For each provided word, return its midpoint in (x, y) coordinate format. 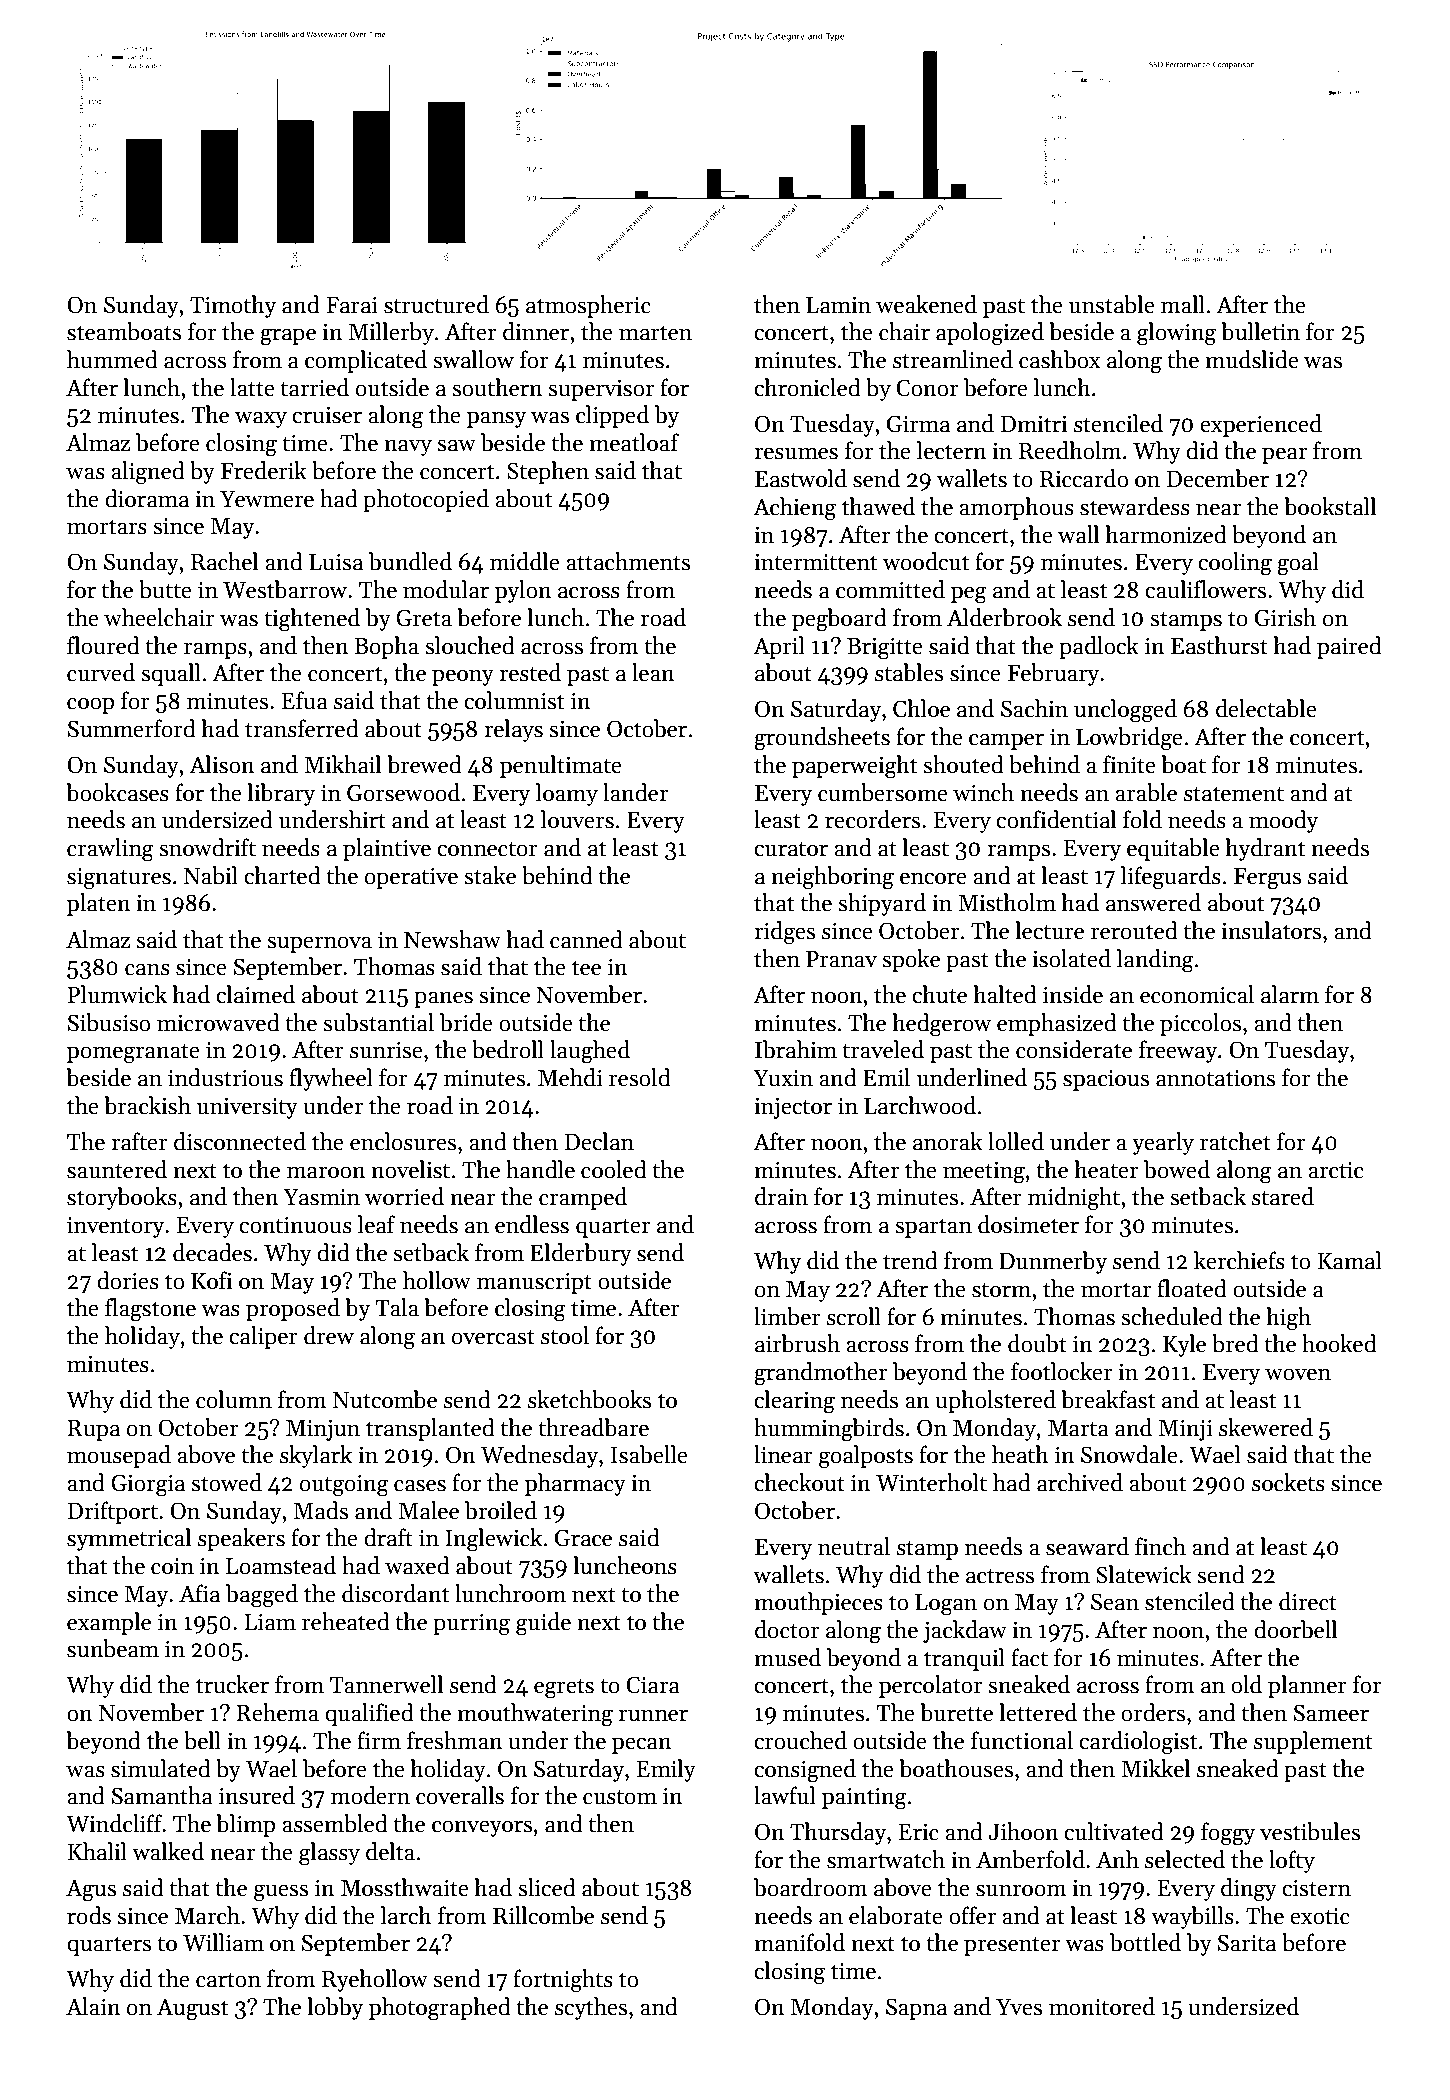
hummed (112, 359)
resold (640, 1077)
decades (212, 1252)
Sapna (916, 2009)
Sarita (1247, 1943)
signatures (119, 878)
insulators (1271, 930)
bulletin (1260, 331)
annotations (1215, 1078)
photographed (440, 2009)
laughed (590, 1052)
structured (436, 304)
